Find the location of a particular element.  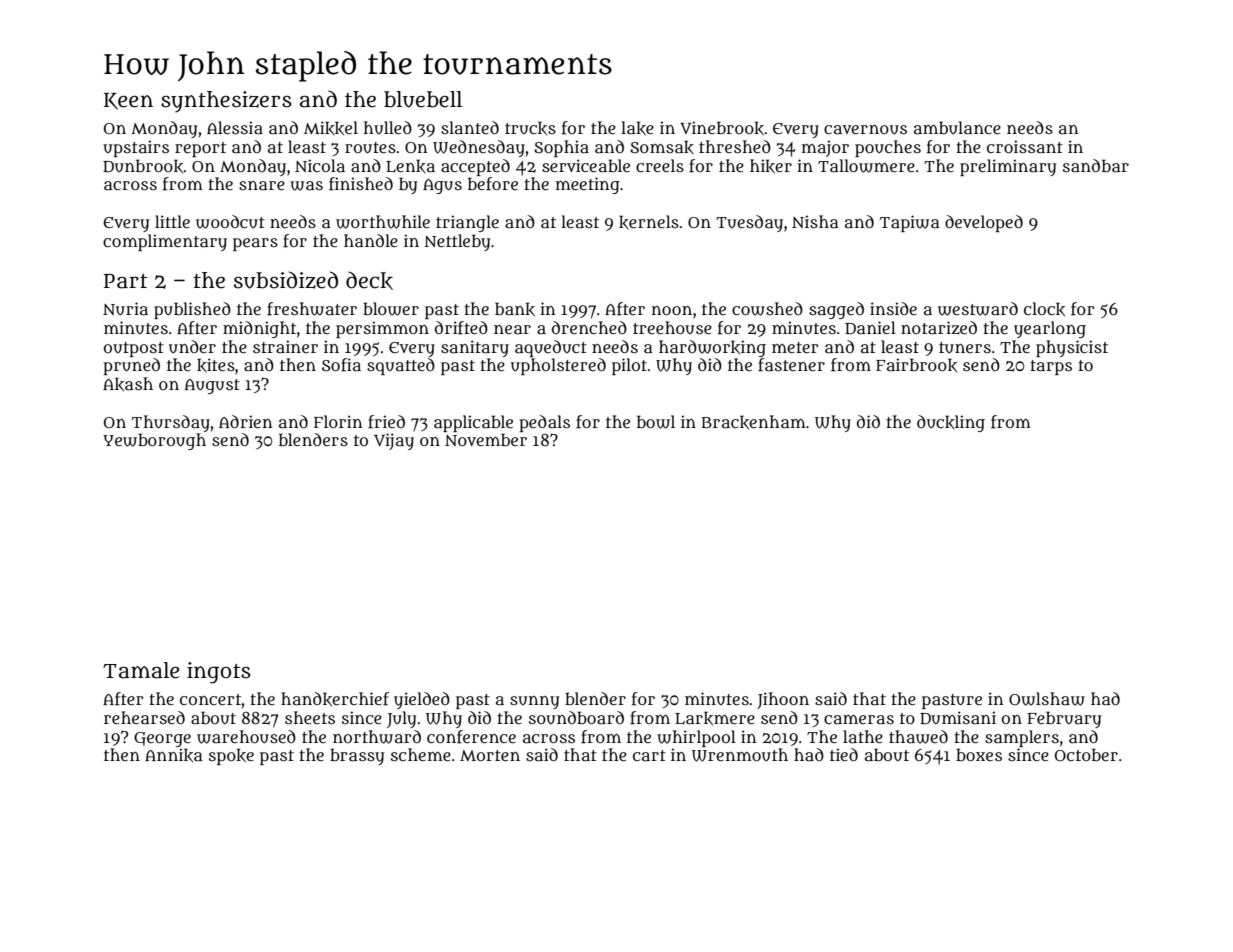

Owlshaw is located at coordinates (1047, 699).
